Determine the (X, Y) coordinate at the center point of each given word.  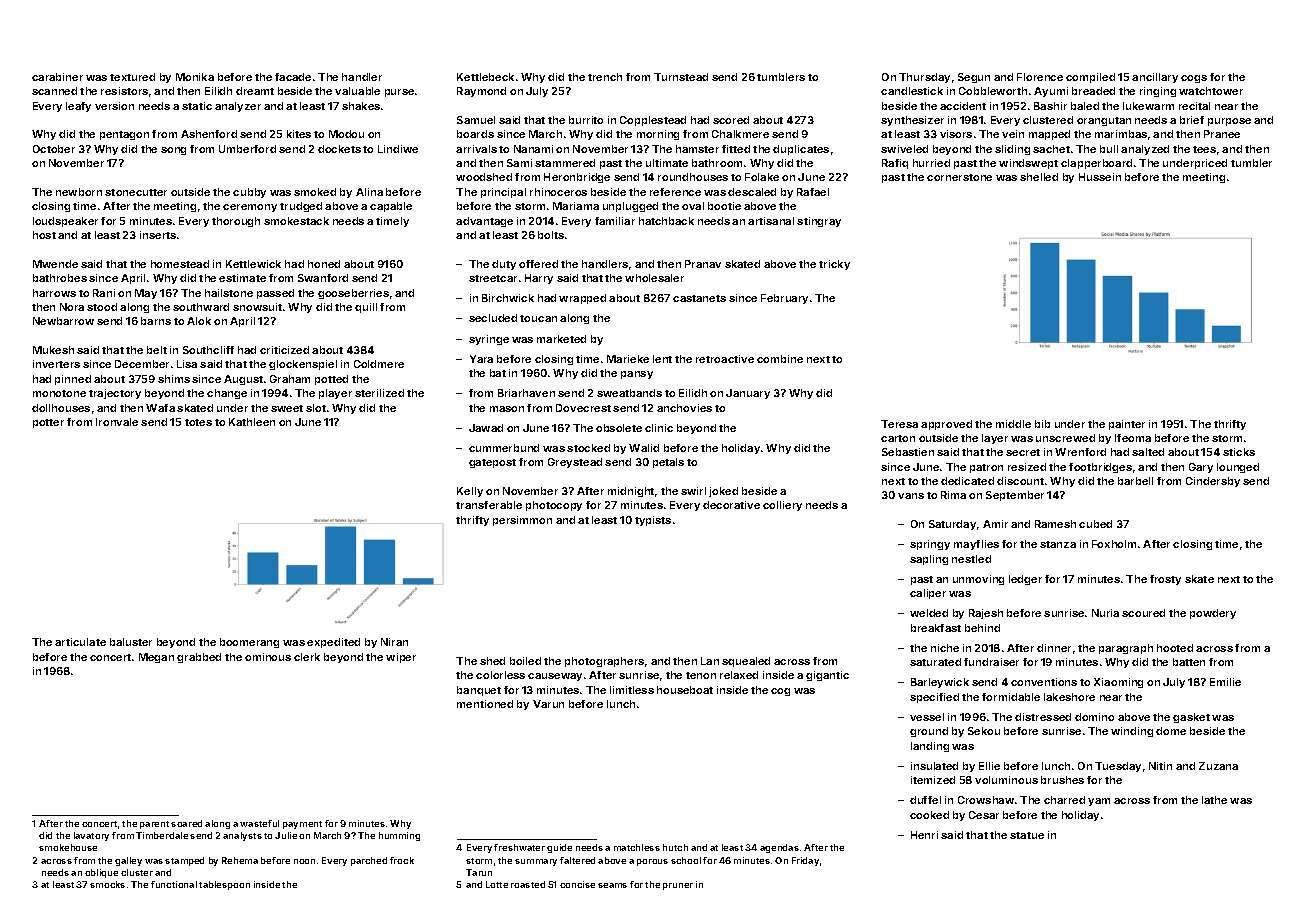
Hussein (1100, 177)
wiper (401, 658)
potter (48, 423)
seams (612, 885)
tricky (834, 265)
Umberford (247, 149)
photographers (604, 662)
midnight (631, 492)
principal (503, 193)
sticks (1239, 452)
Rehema (240, 860)
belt (157, 350)
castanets (699, 298)
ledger (1025, 580)
